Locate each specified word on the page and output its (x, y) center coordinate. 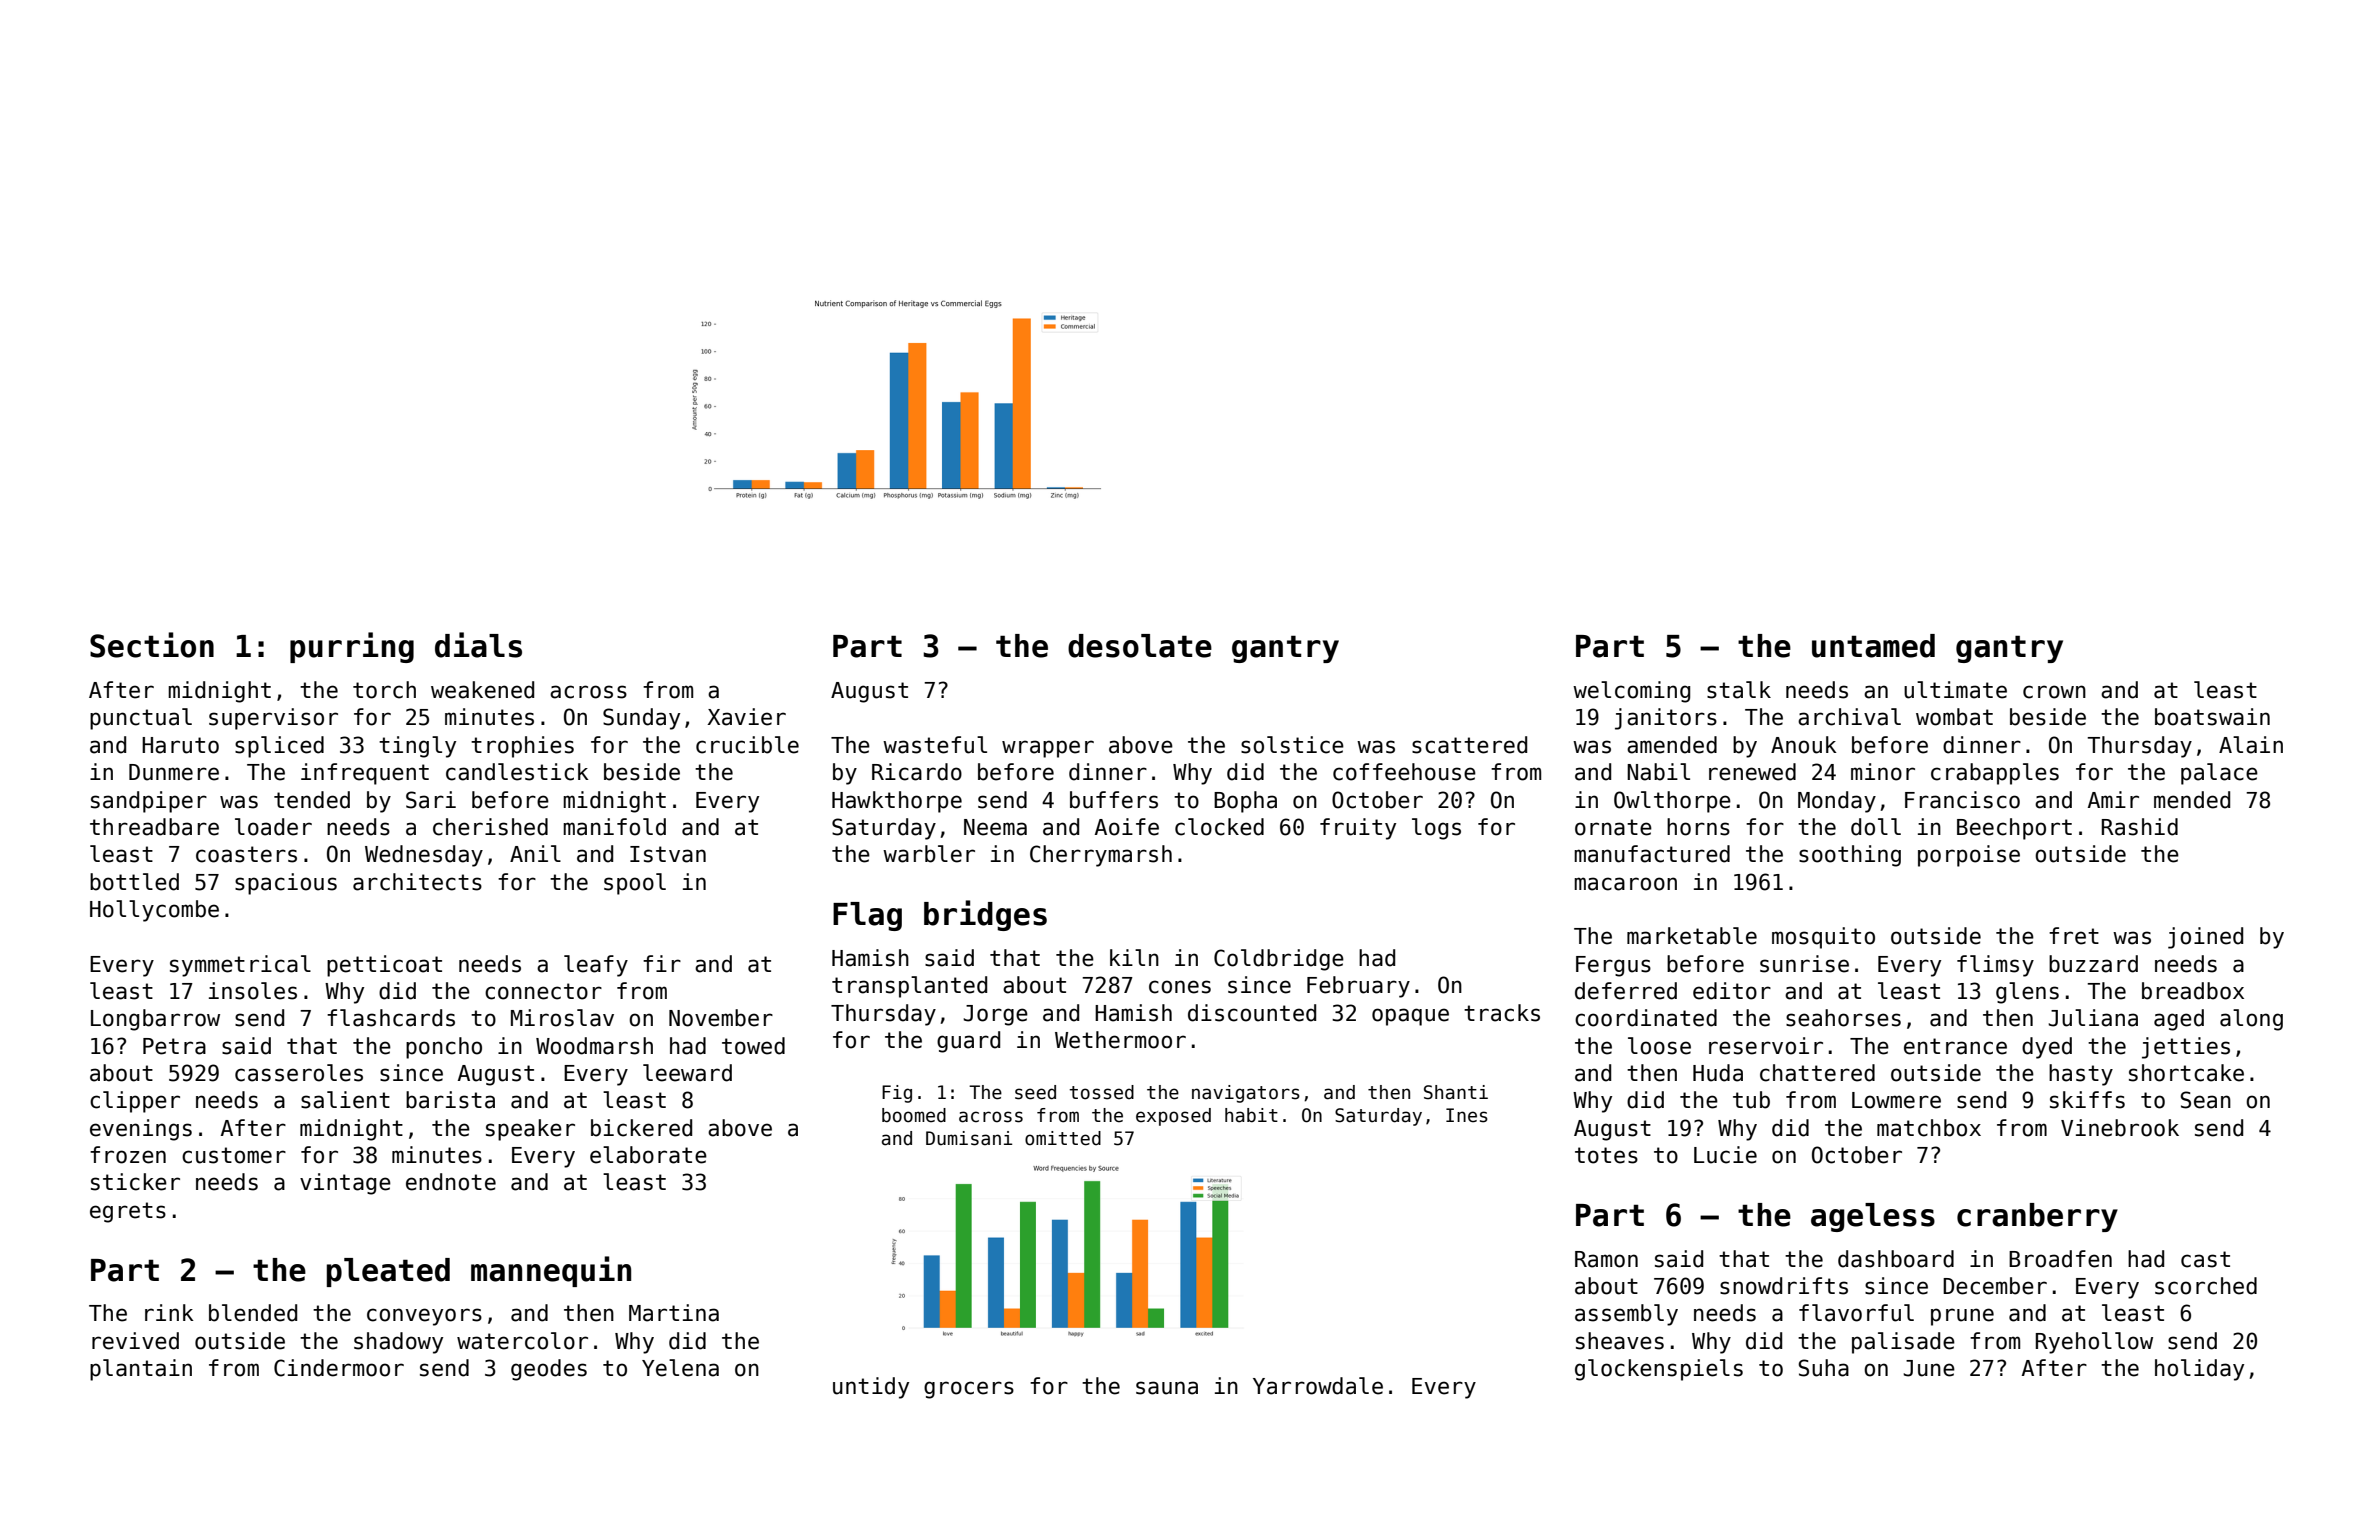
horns (1698, 827)
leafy (596, 966)
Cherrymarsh (1101, 856)
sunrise (1804, 964)
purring (352, 647)
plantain (141, 1370)
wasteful (935, 745)
